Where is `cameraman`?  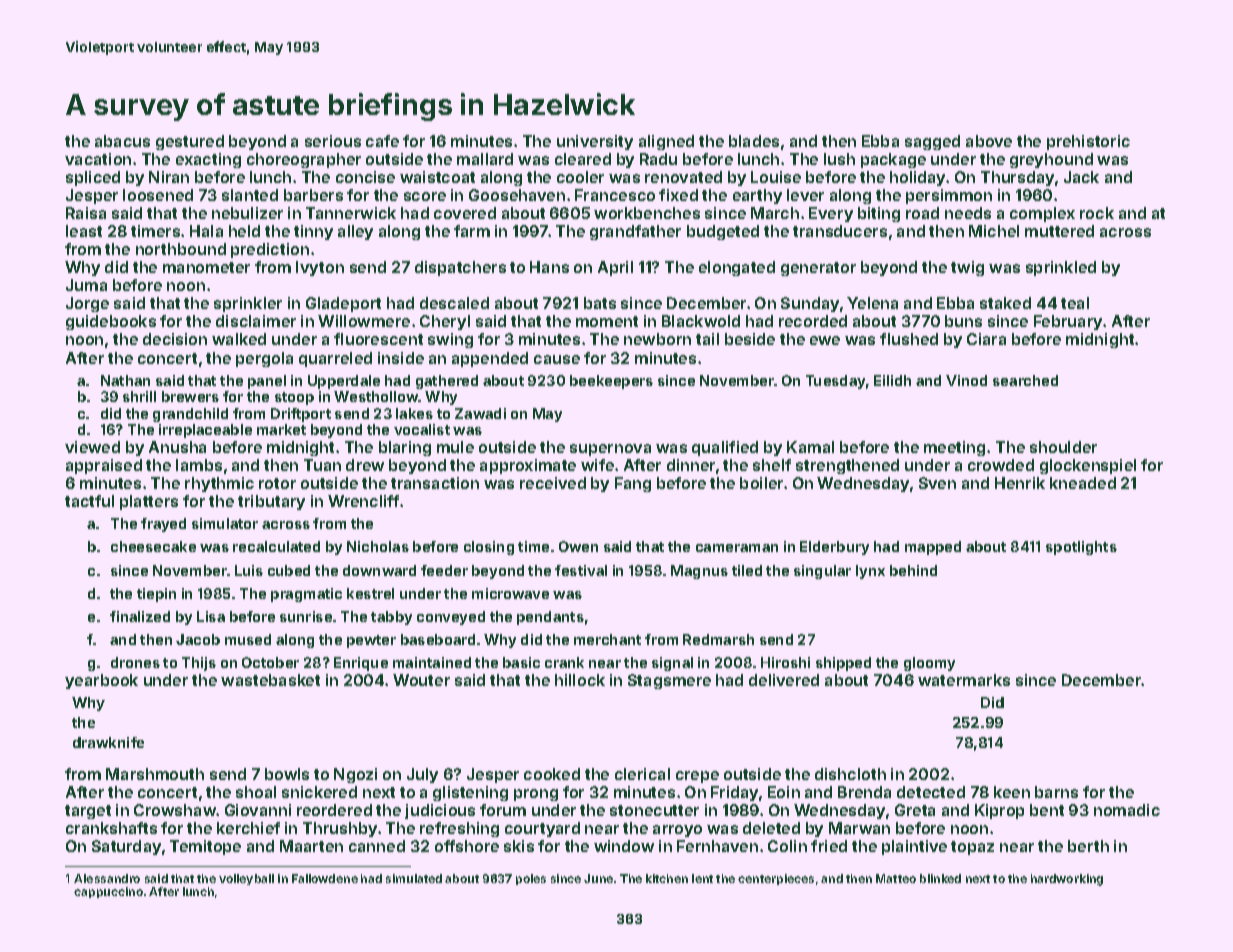 cameraman is located at coordinates (737, 548).
